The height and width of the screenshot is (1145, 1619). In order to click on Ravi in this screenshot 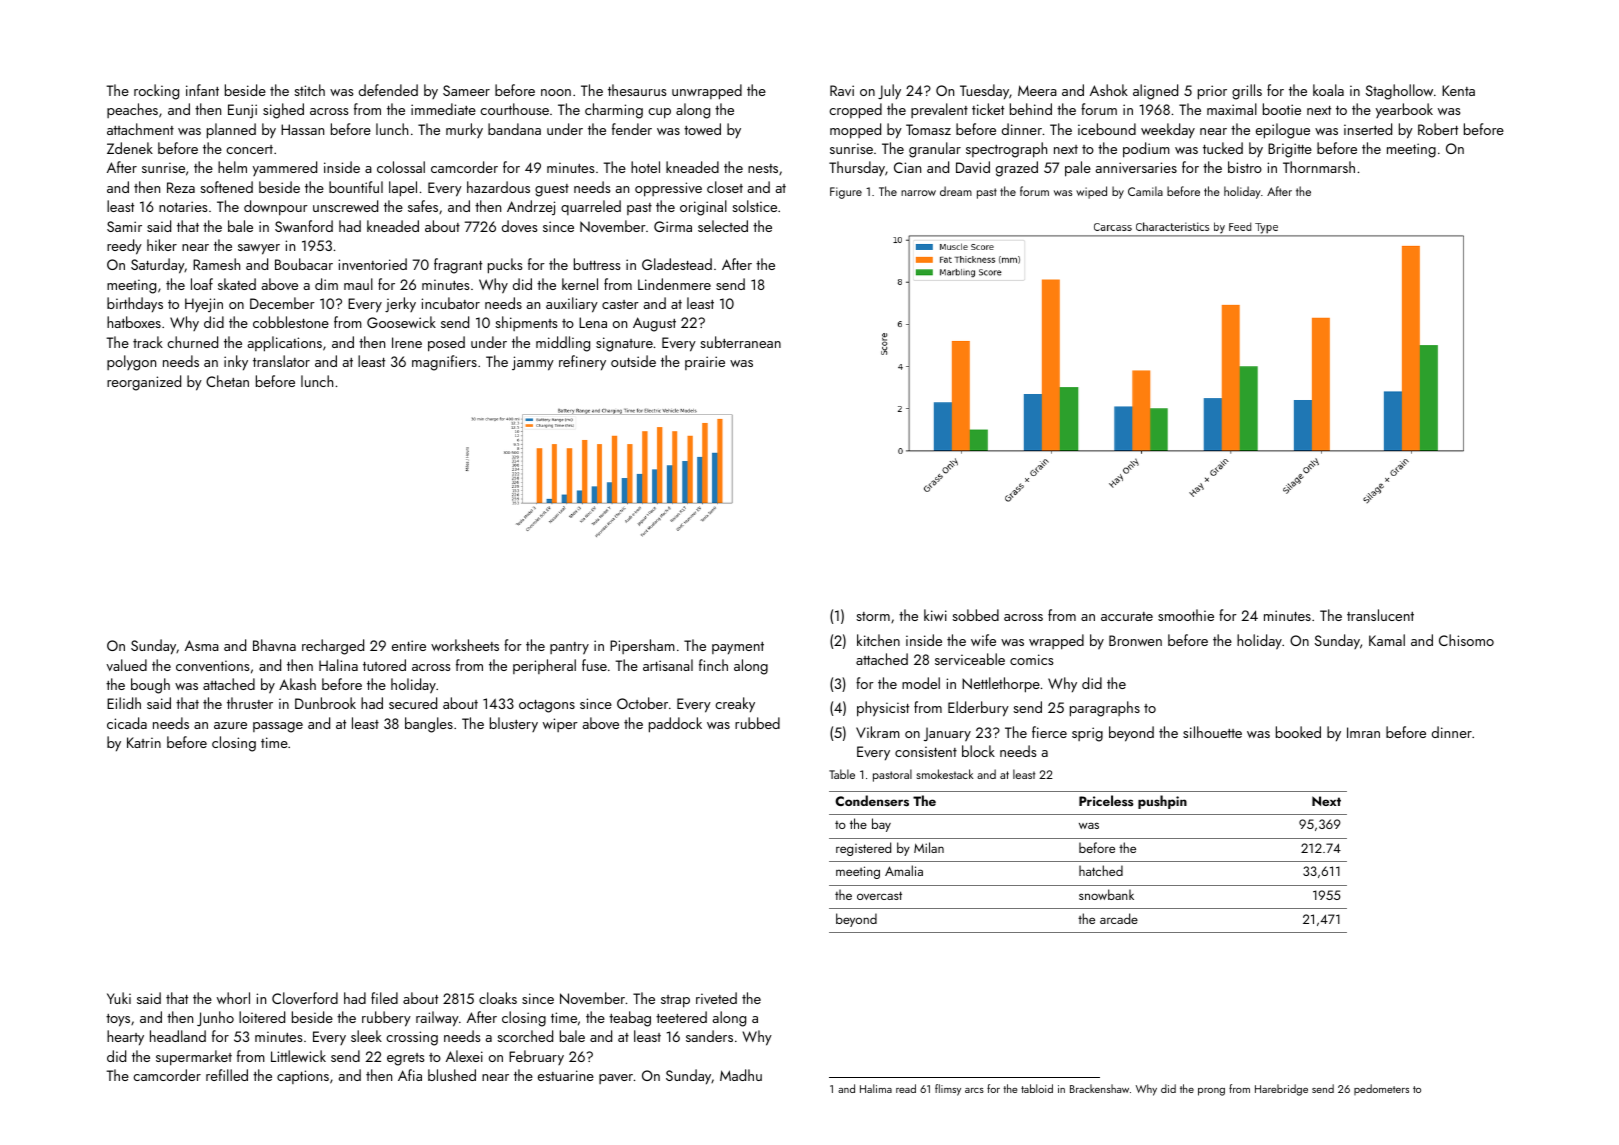, I will do `click(842, 90)`.
